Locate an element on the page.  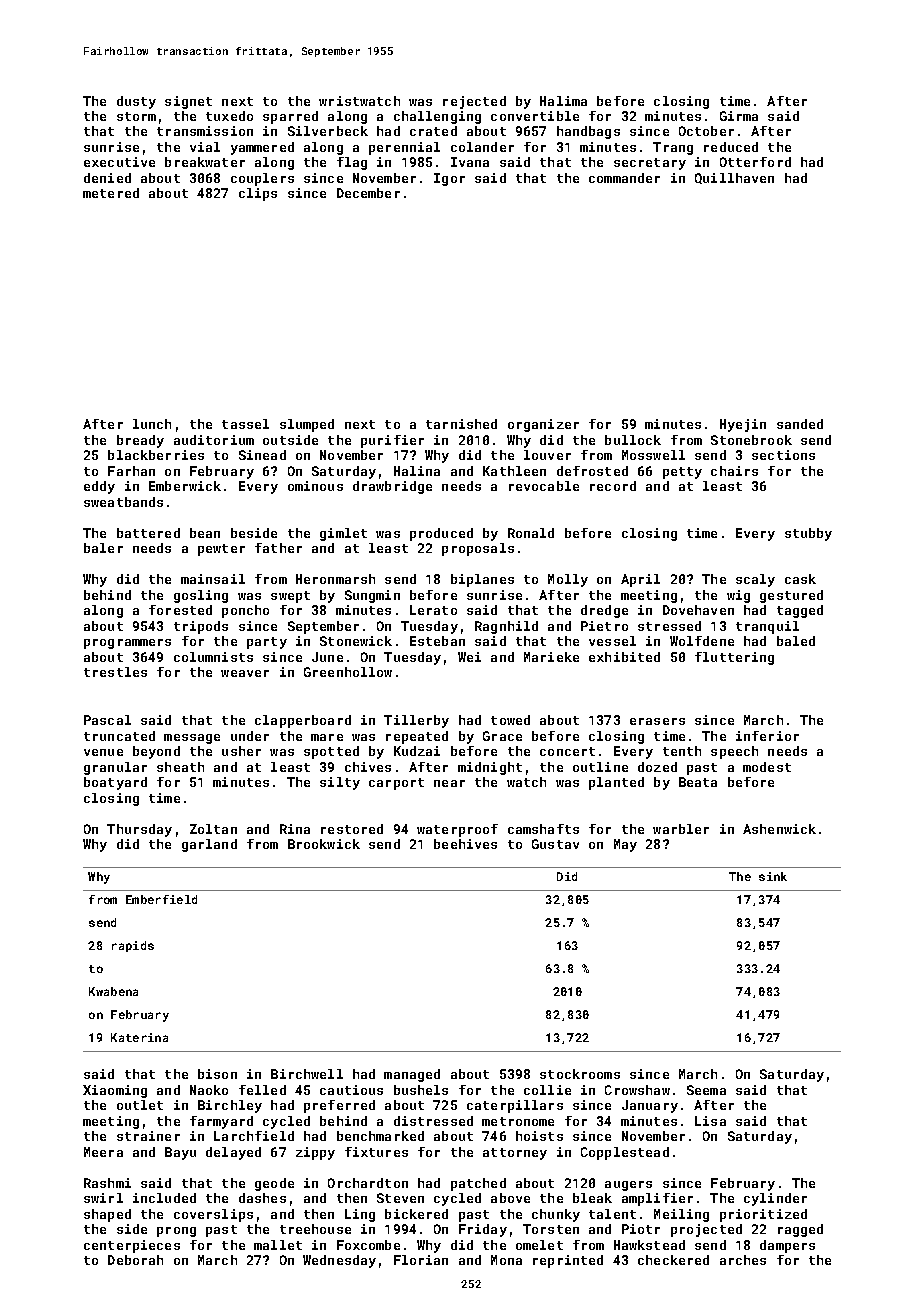
metered is located at coordinates (111, 193).
